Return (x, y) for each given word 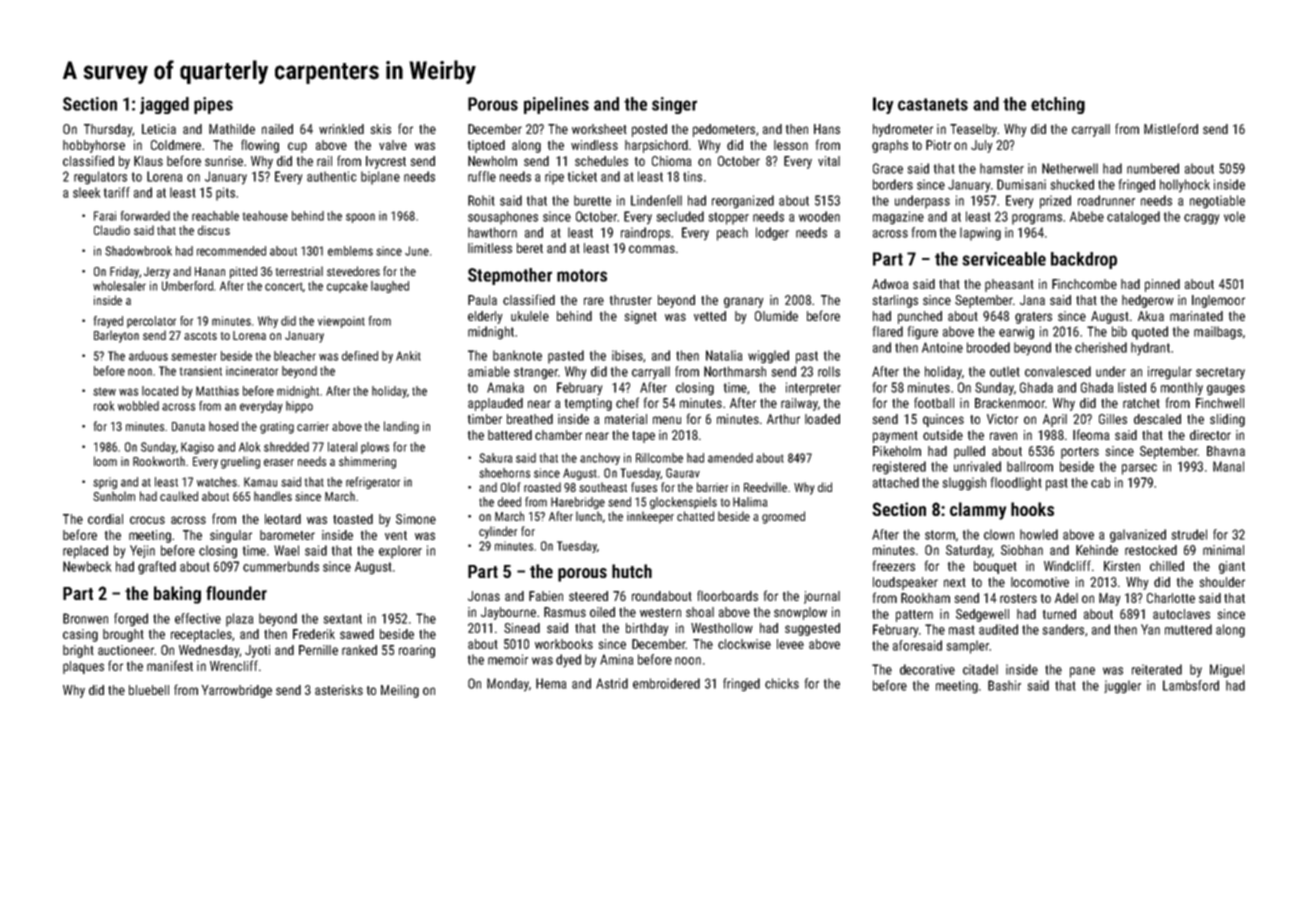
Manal (1228, 466)
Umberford (187, 286)
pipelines (556, 105)
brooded (988, 347)
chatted (695, 516)
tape (643, 437)
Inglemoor (1218, 301)
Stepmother (510, 276)
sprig (105, 483)
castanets (933, 104)
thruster (631, 300)
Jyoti (257, 651)
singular (231, 536)
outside (943, 435)
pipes (213, 105)
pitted (243, 272)
